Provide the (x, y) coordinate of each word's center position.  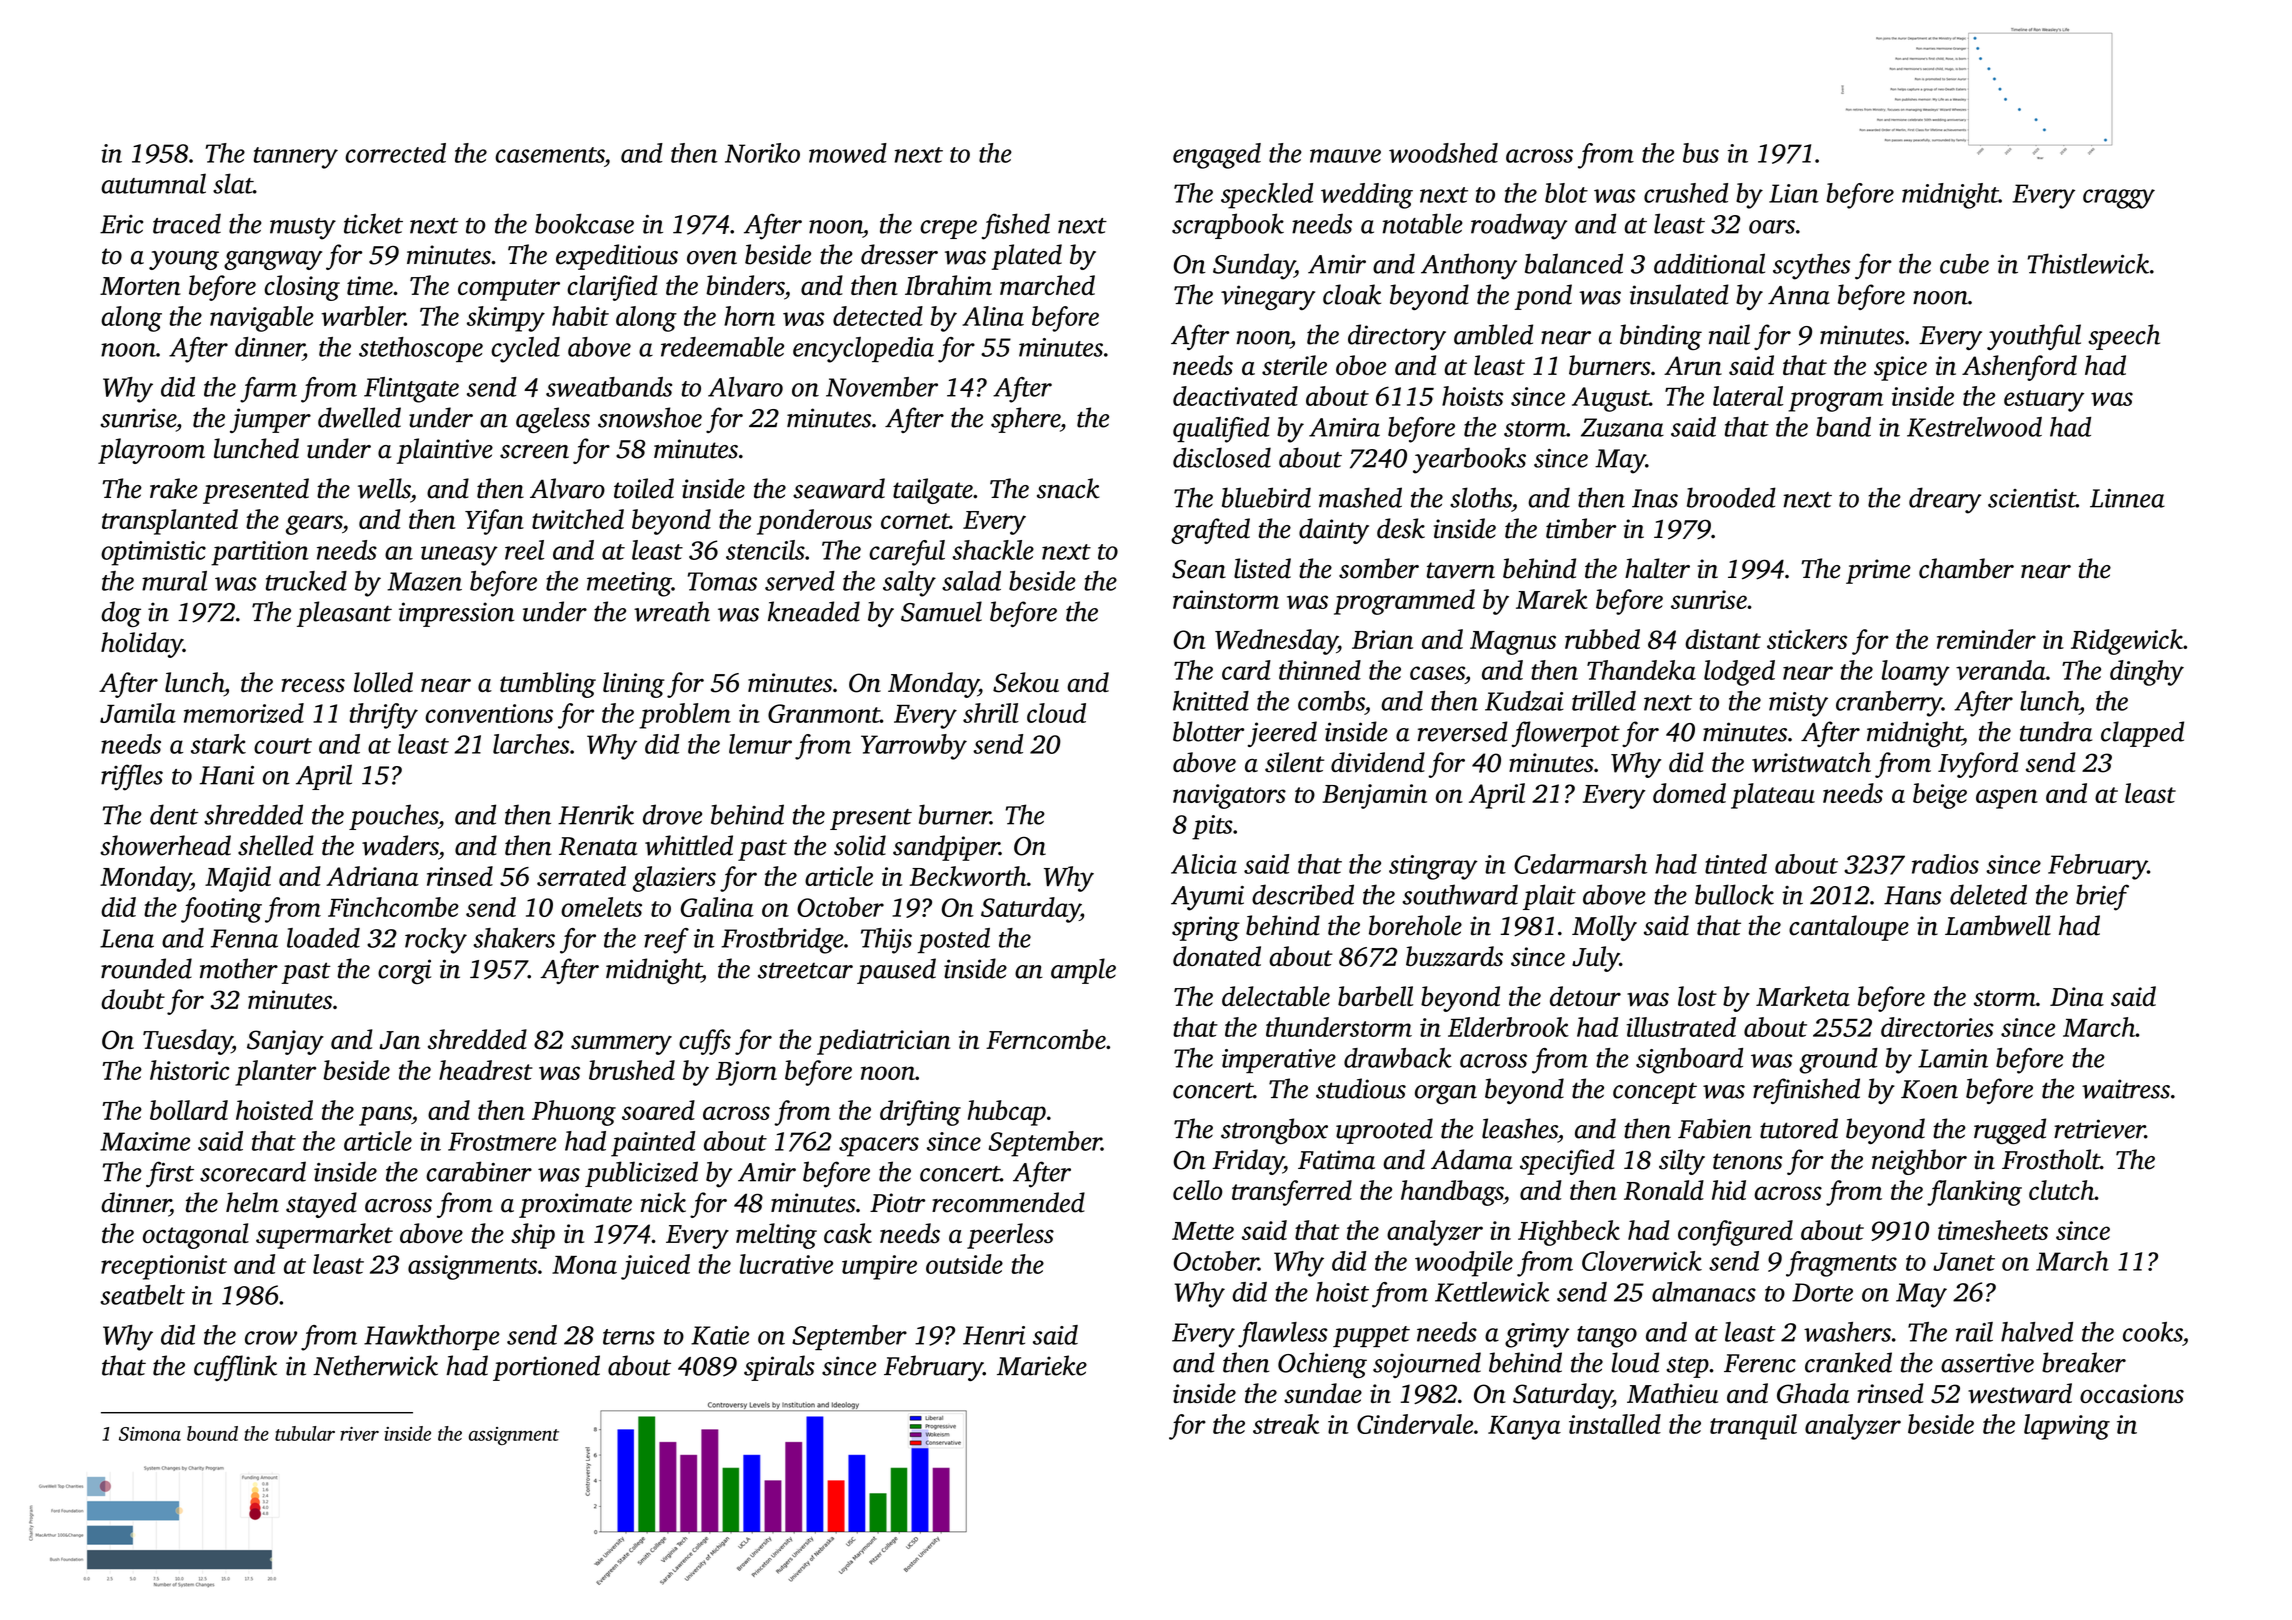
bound (212, 1433)
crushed (1686, 193)
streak (1286, 1424)
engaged (1217, 156)
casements (549, 155)
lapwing (2067, 1427)
